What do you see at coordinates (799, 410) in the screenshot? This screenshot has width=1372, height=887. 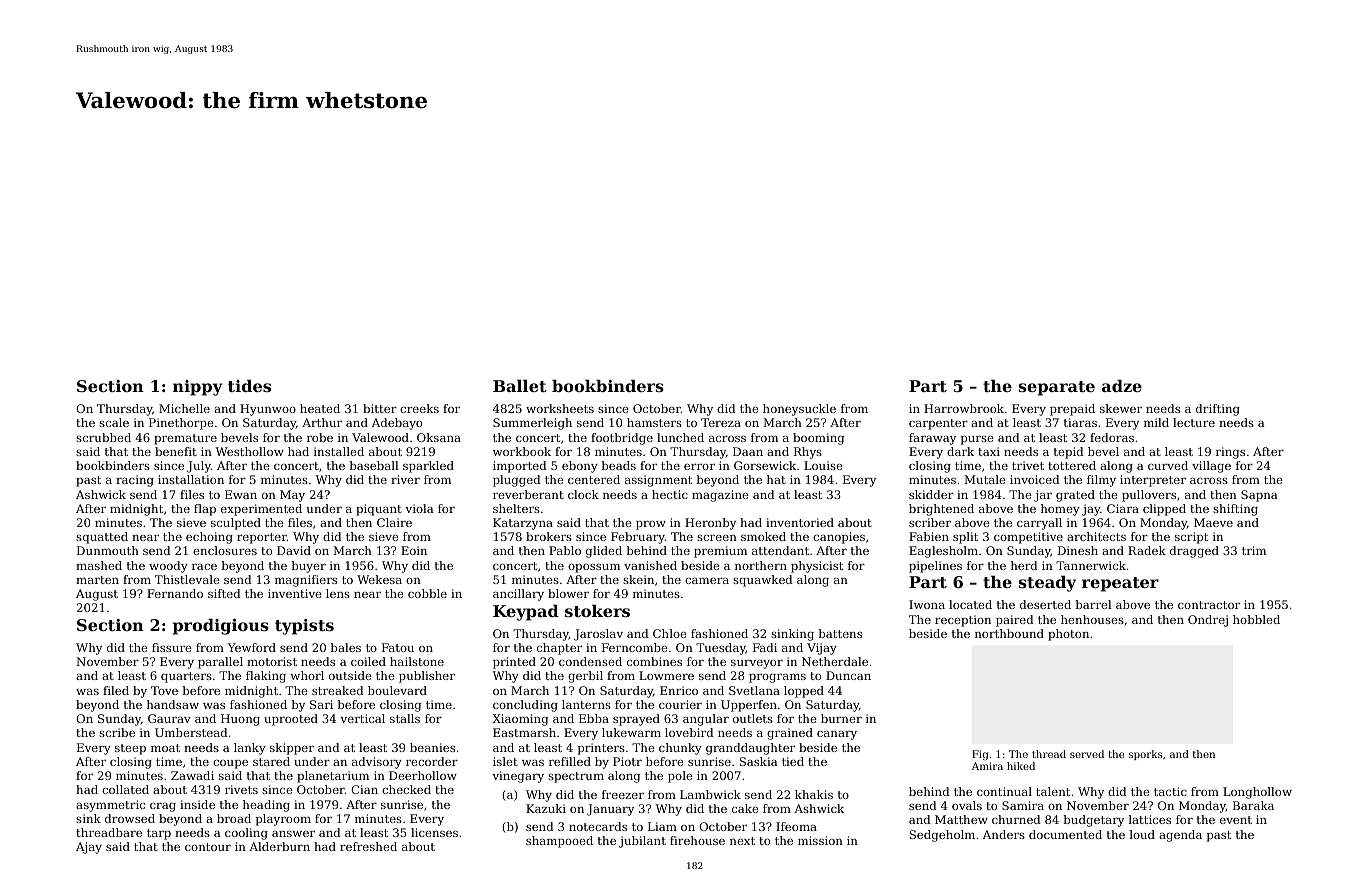 I see `honeysuckle` at bounding box center [799, 410].
